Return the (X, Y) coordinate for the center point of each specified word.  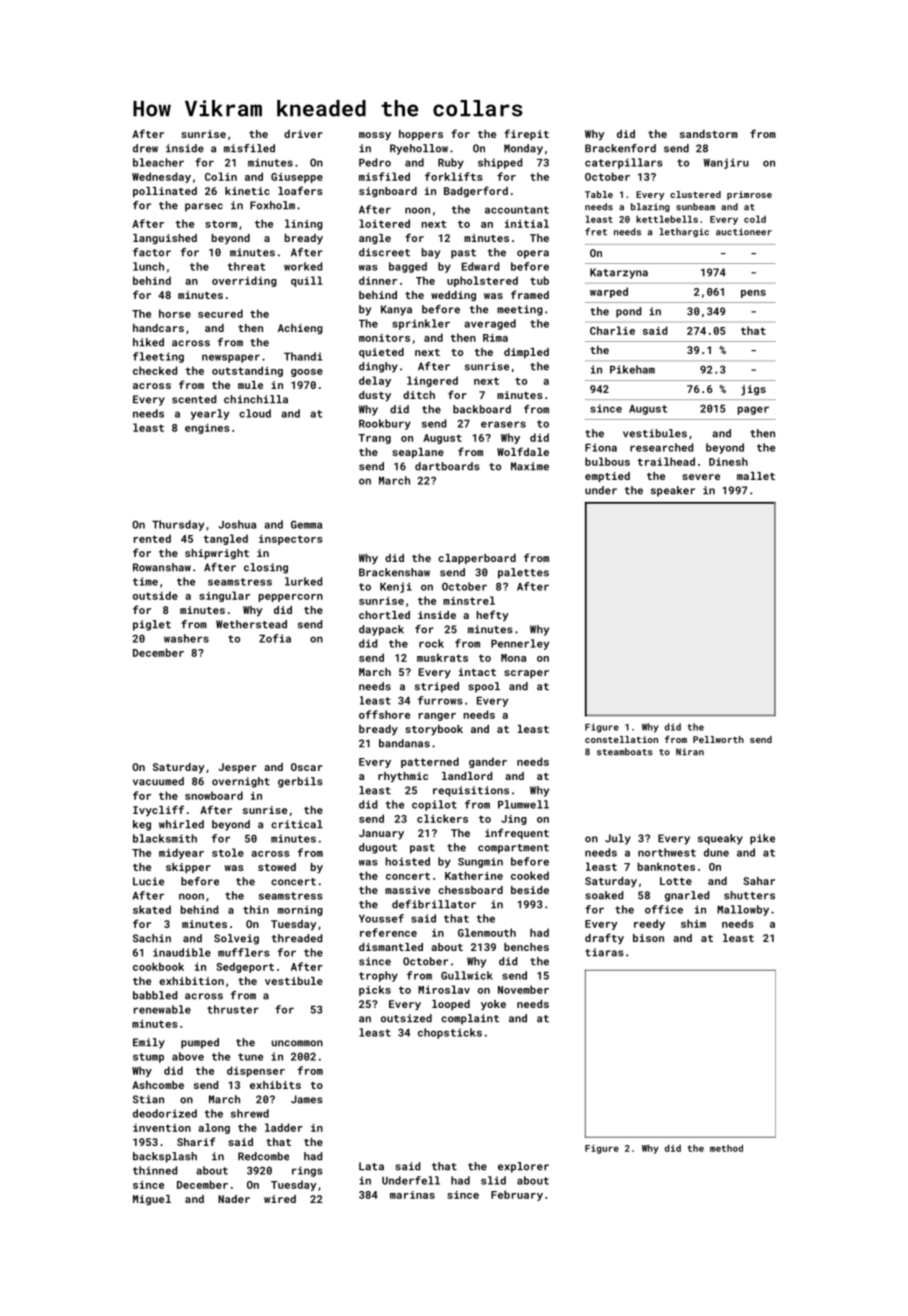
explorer (523, 1167)
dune (716, 852)
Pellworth (718, 739)
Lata (371, 1166)
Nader (234, 1199)
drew (145, 148)
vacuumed (158, 781)
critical (297, 824)
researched (661, 447)
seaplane (418, 453)
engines (207, 429)
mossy (375, 136)
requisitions (471, 791)
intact (477, 672)
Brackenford (620, 148)
